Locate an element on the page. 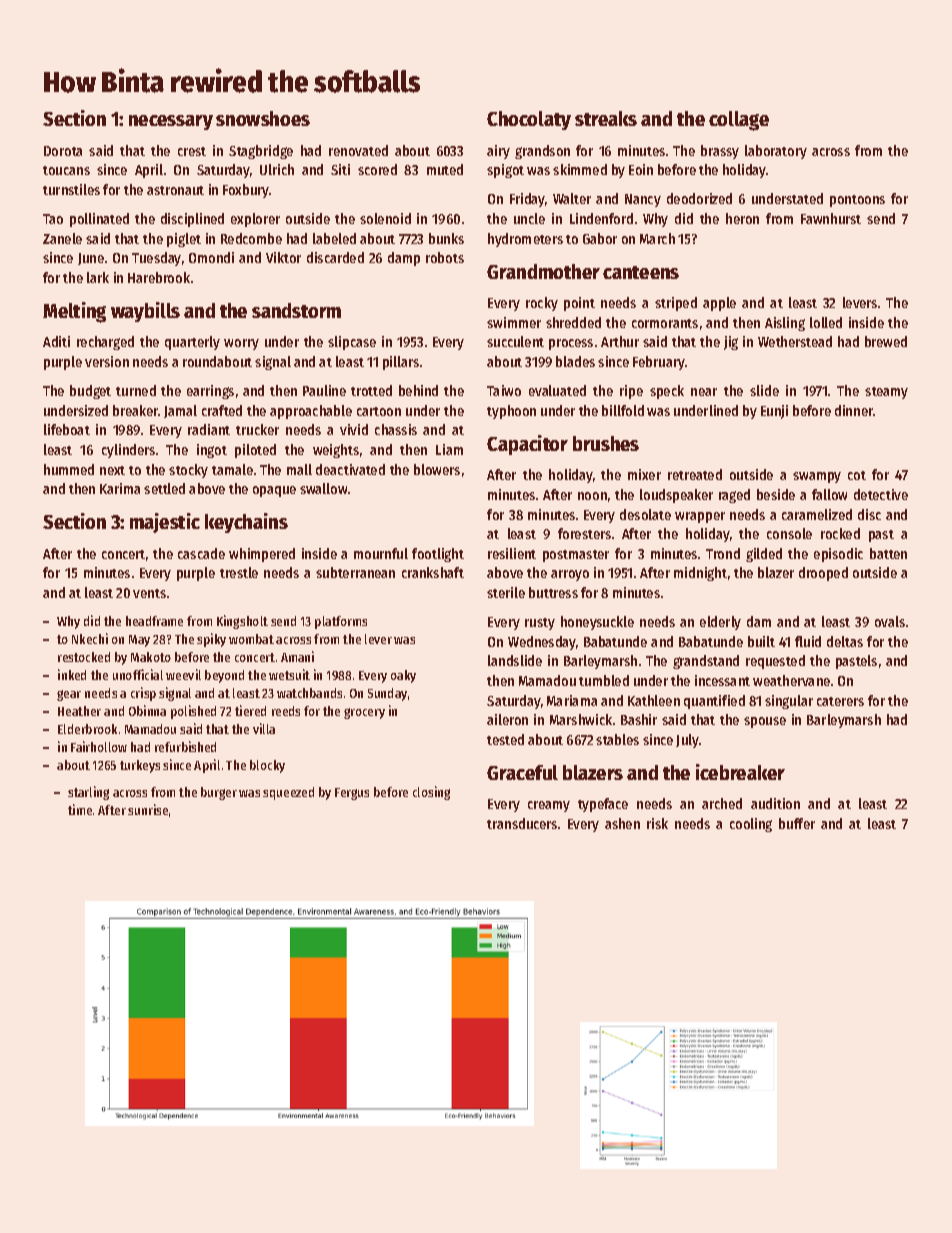  buffer is located at coordinates (797, 823).
